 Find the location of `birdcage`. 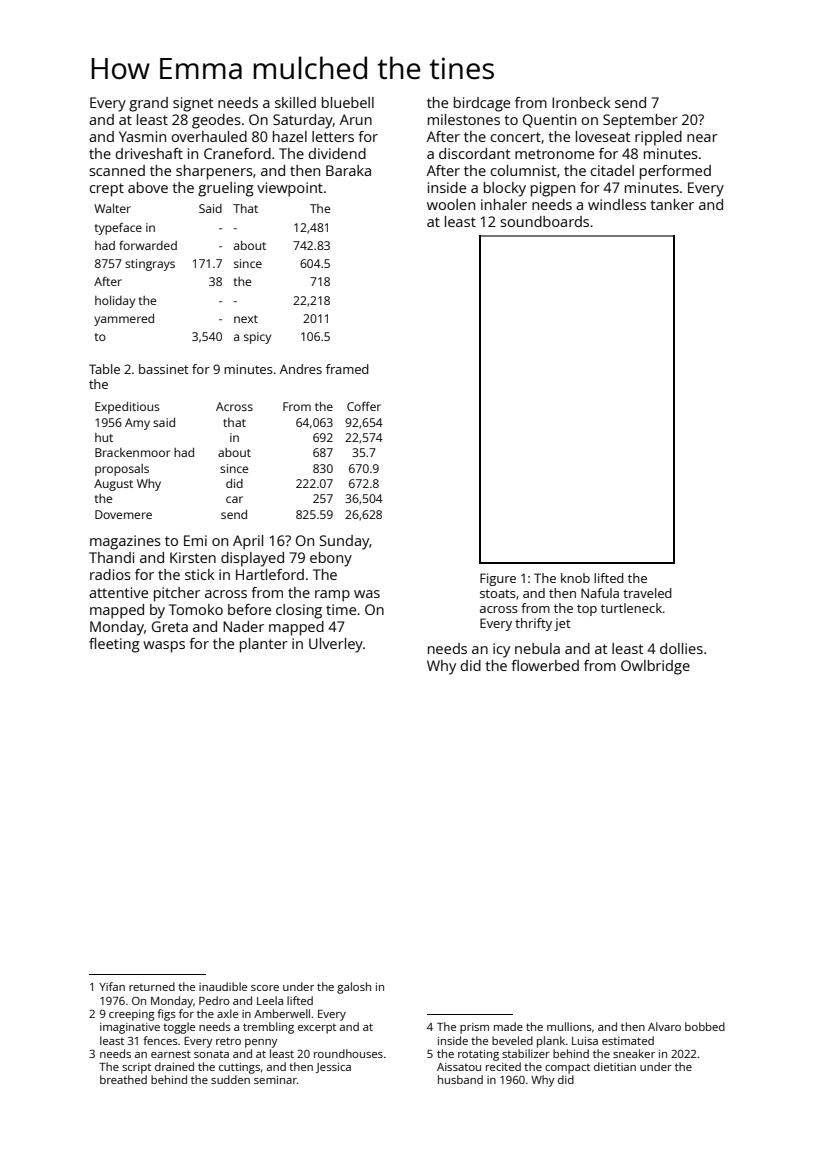

birdcage is located at coordinates (482, 104).
